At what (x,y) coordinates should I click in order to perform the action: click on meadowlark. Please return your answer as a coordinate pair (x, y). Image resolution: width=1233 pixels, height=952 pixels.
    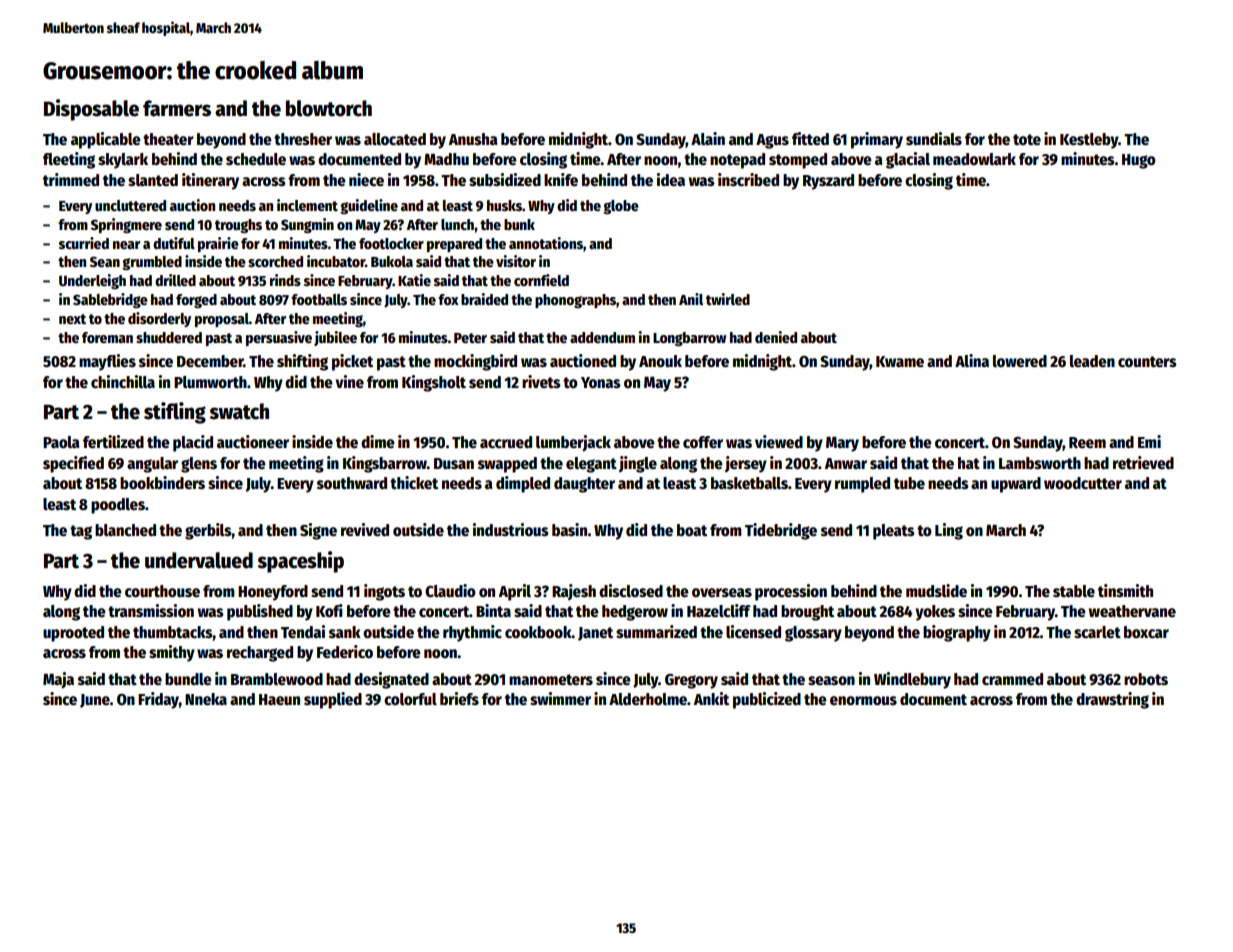
    Looking at the image, I should click on (974, 159).
